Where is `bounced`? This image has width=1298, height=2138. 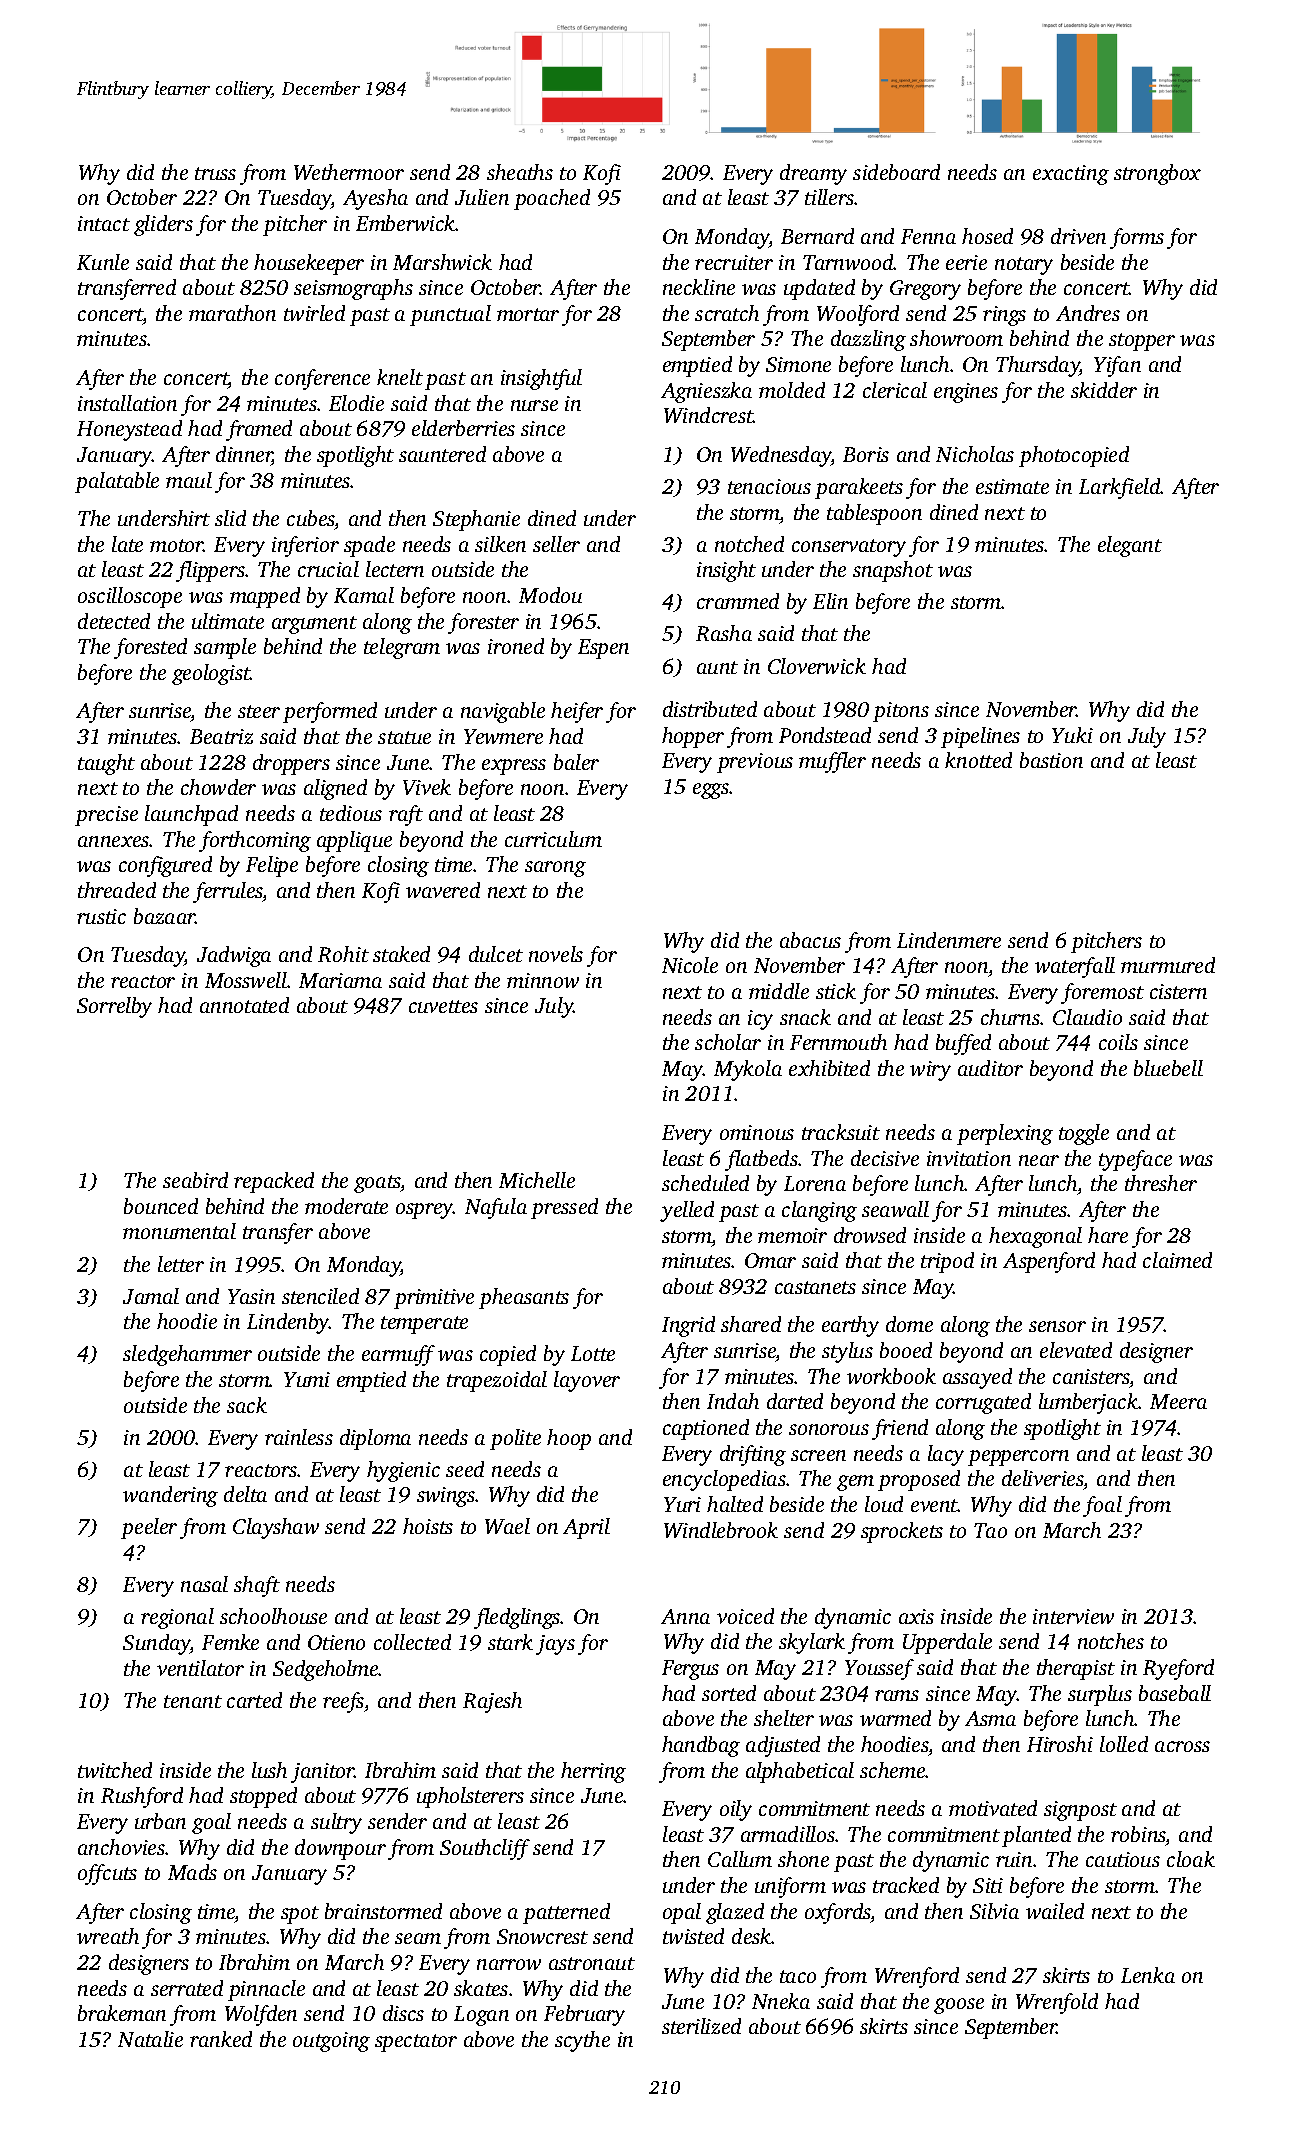 bounced is located at coordinates (161, 1206).
